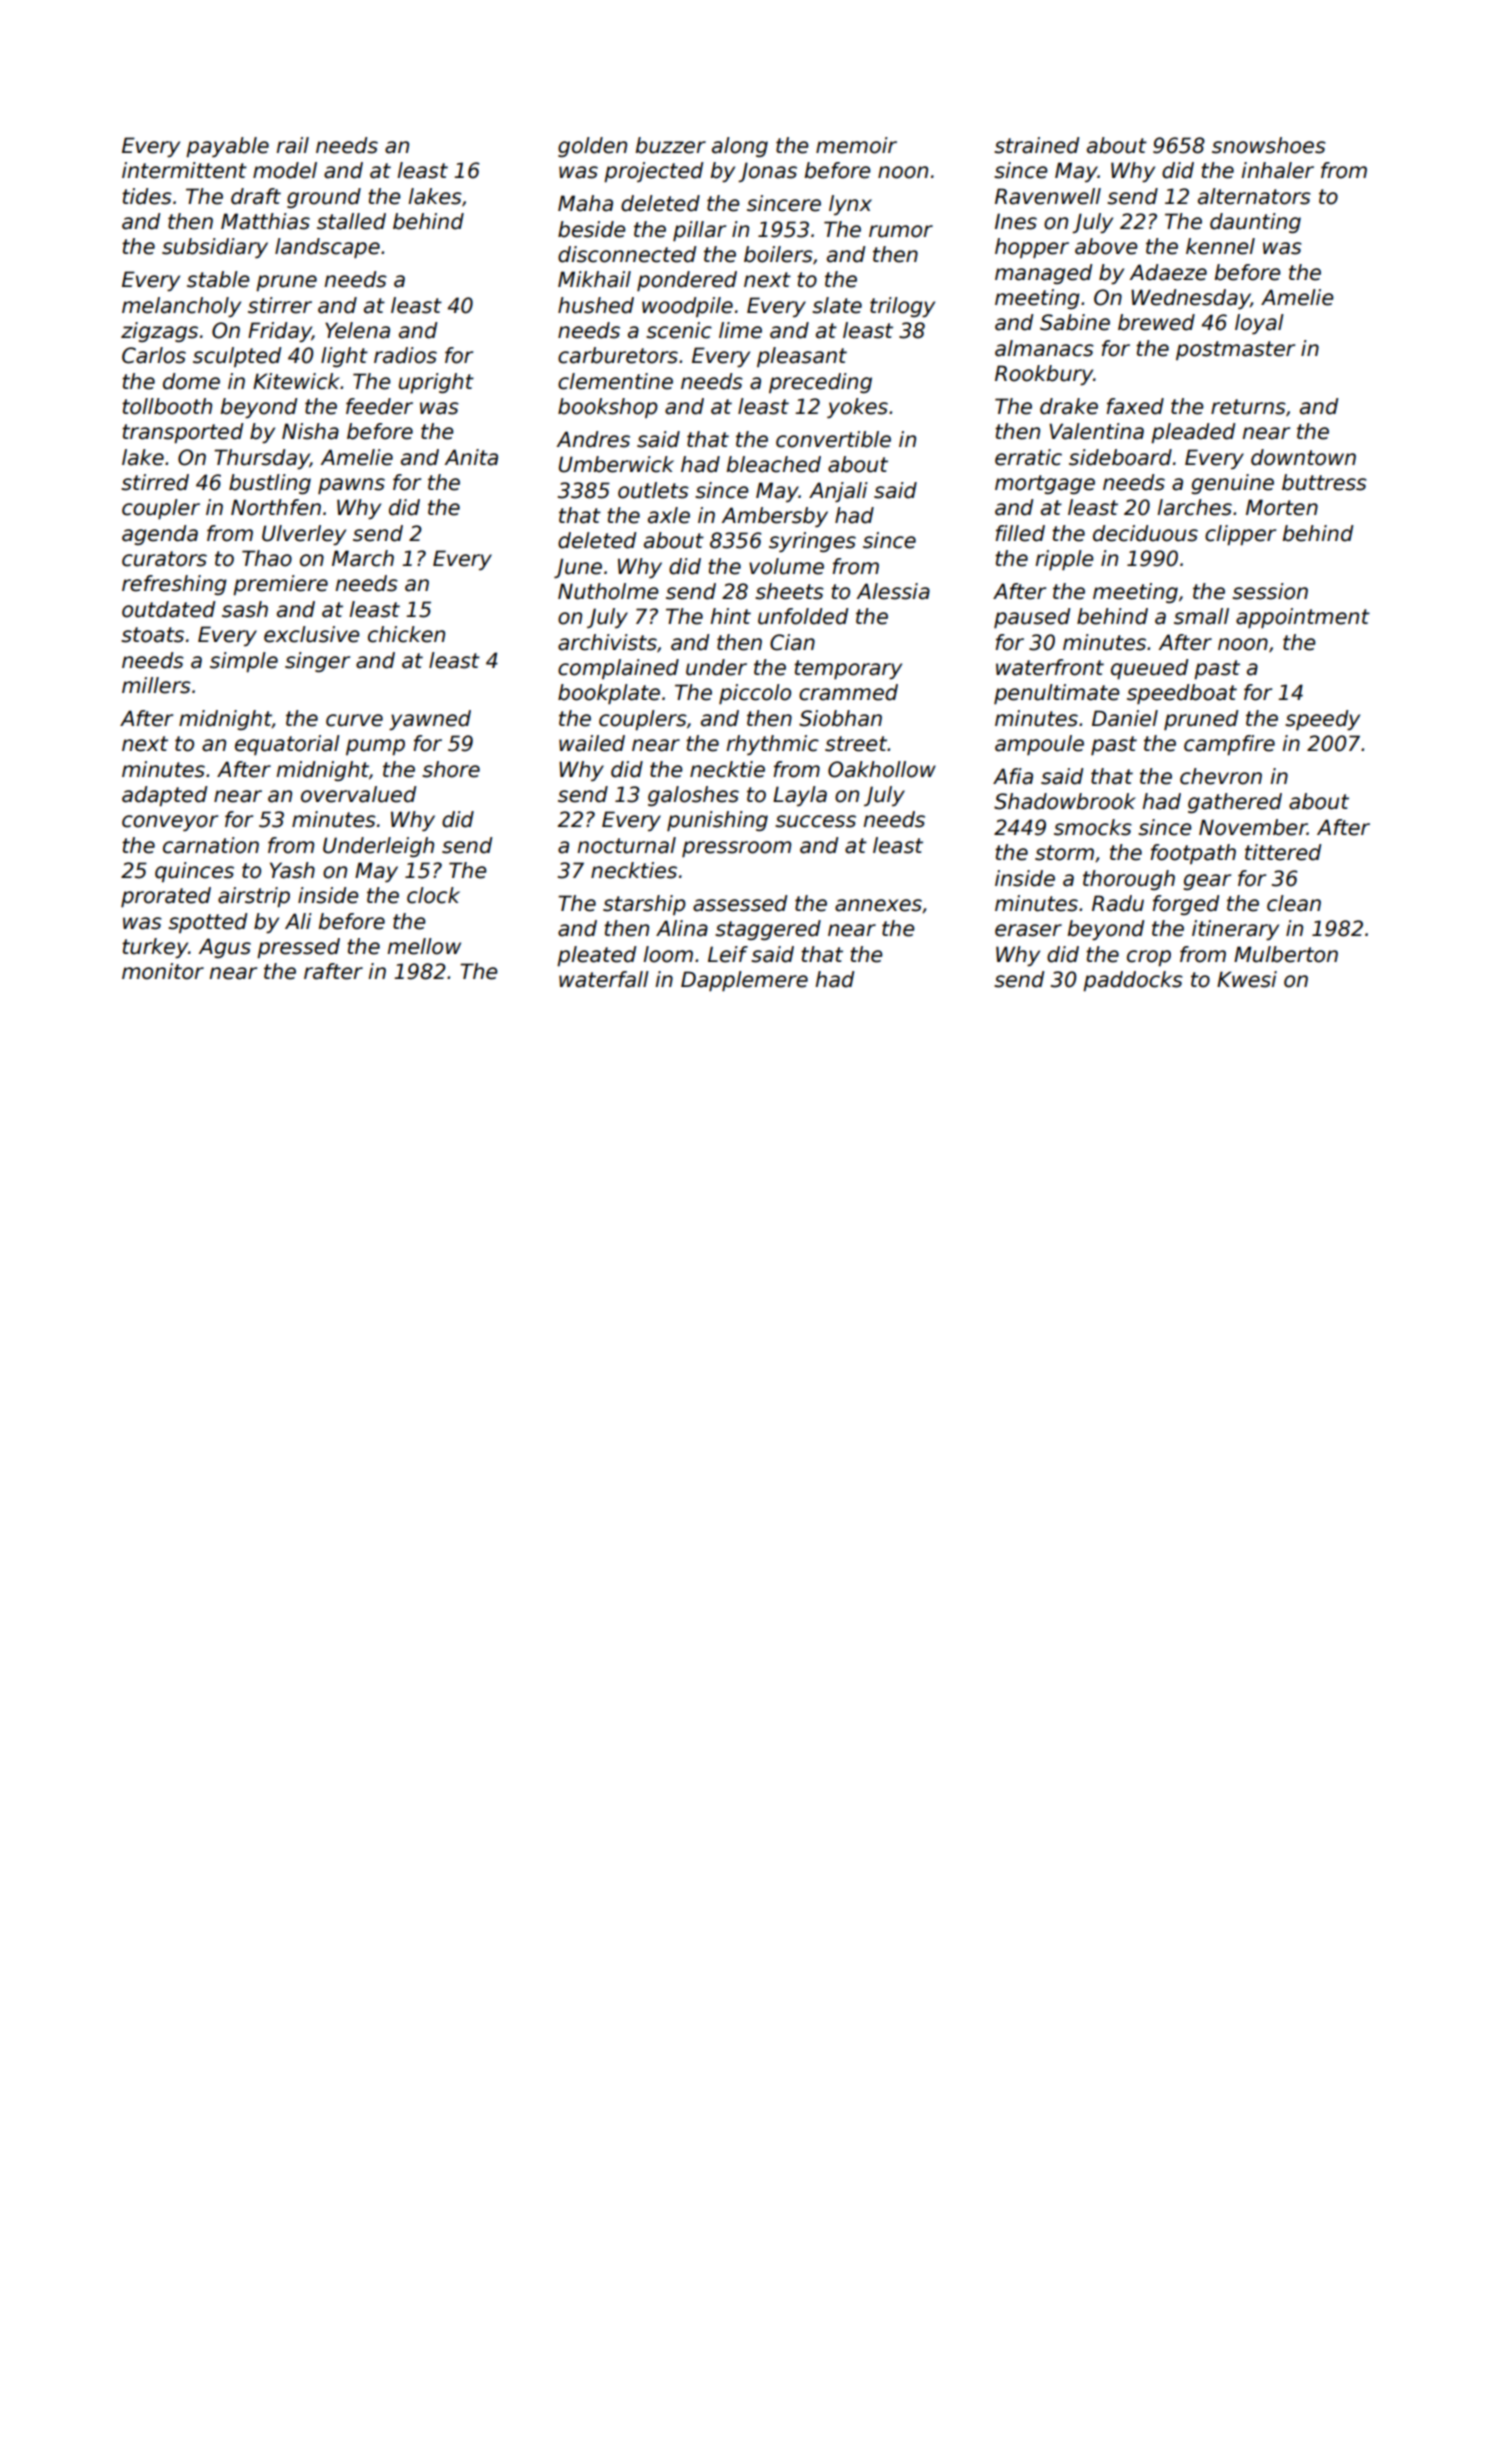 The width and height of the document is (1496, 2464). Describe the element at coordinates (1254, 196) in the document. I see `alternators` at that location.
